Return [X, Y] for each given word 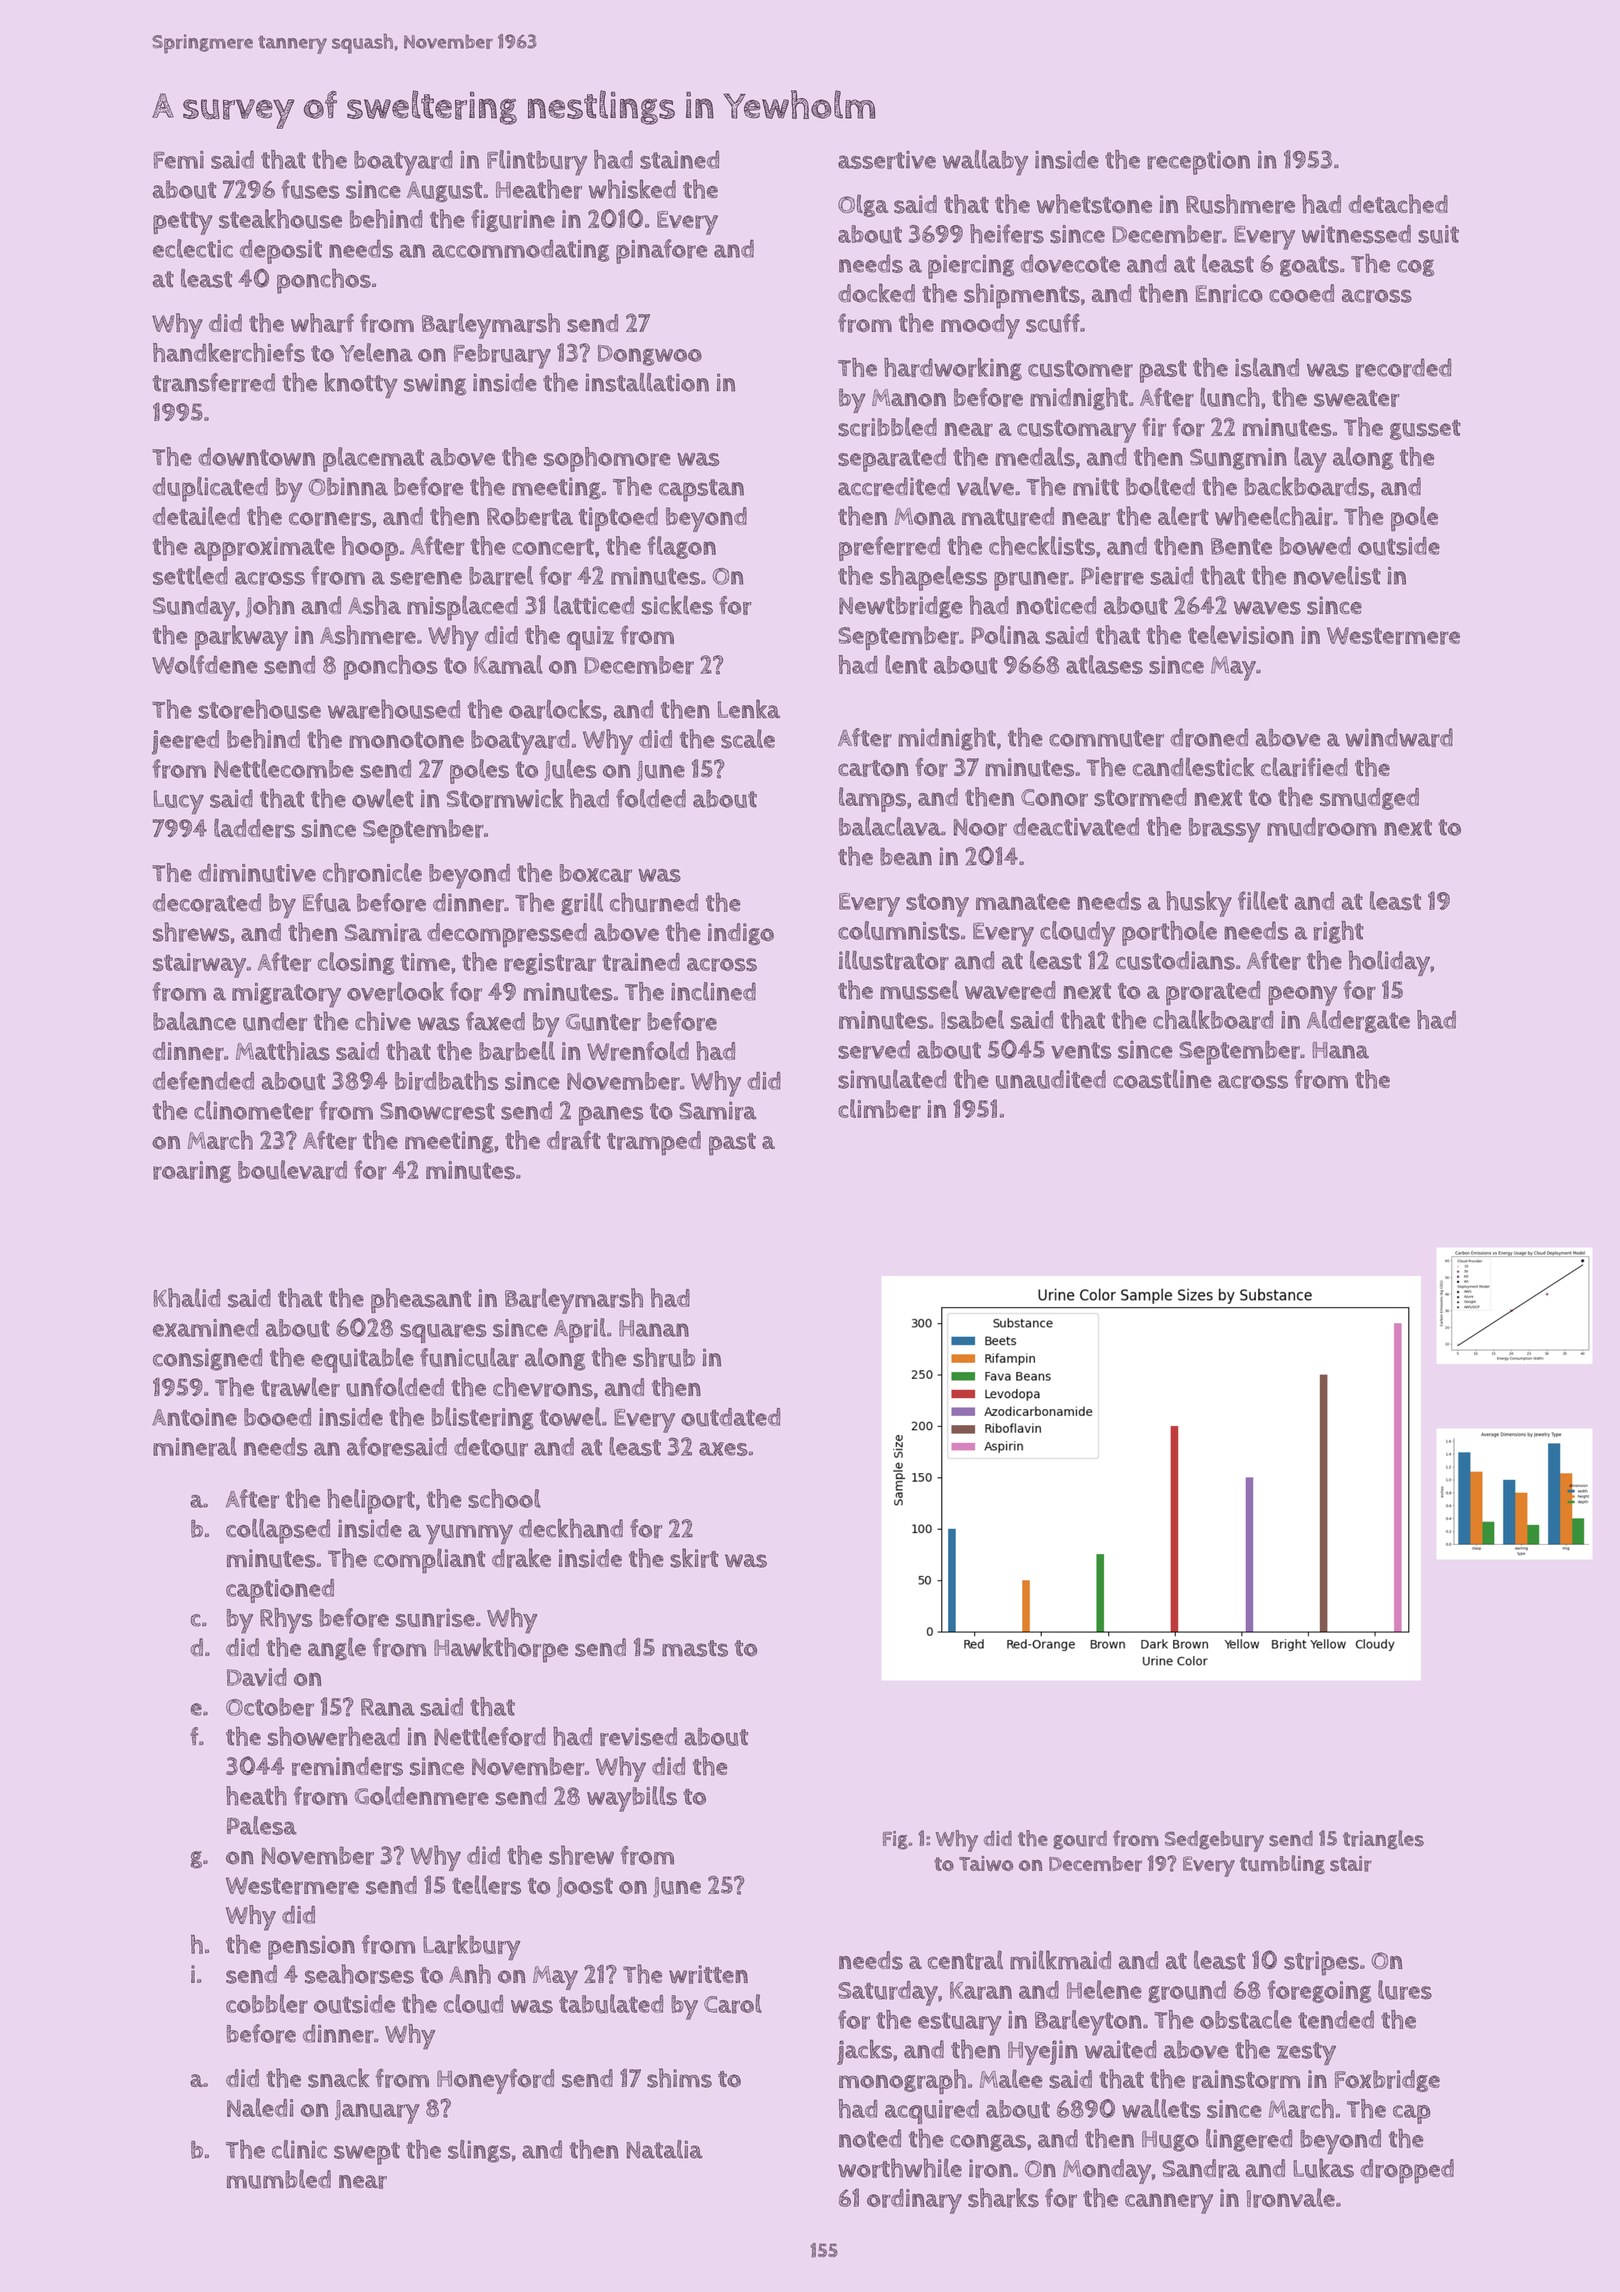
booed [277, 1417]
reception [1198, 162]
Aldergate [1358, 1021]
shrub [664, 1357]
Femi [178, 159]
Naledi [260, 2107]
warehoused [394, 709]
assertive [887, 160]
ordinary [914, 2201]
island [1267, 367]
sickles [677, 605]
